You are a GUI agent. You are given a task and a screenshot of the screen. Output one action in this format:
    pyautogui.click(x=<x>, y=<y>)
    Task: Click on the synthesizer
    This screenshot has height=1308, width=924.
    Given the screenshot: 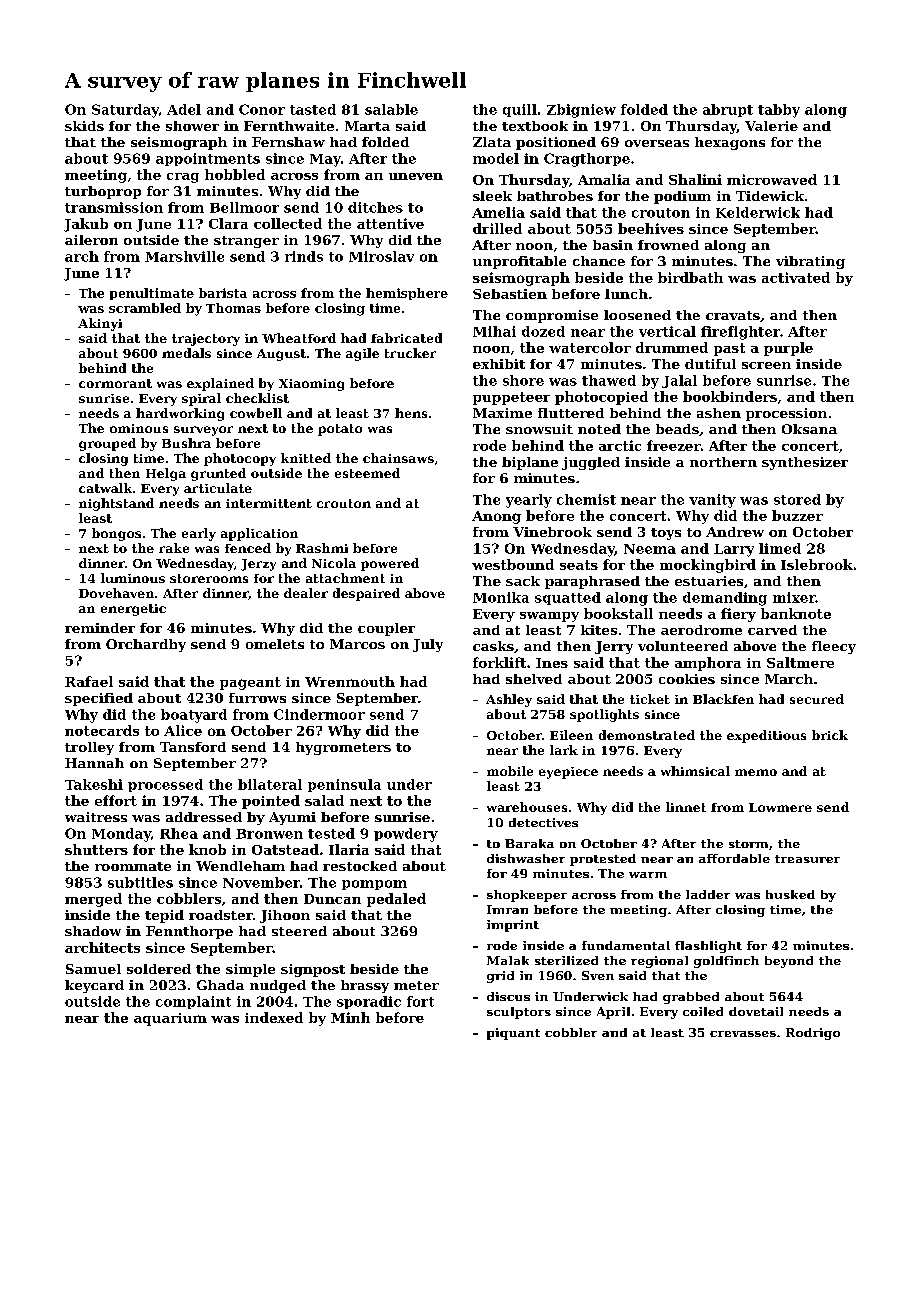 What is the action you would take?
    pyautogui.click(x=805, y=463)
